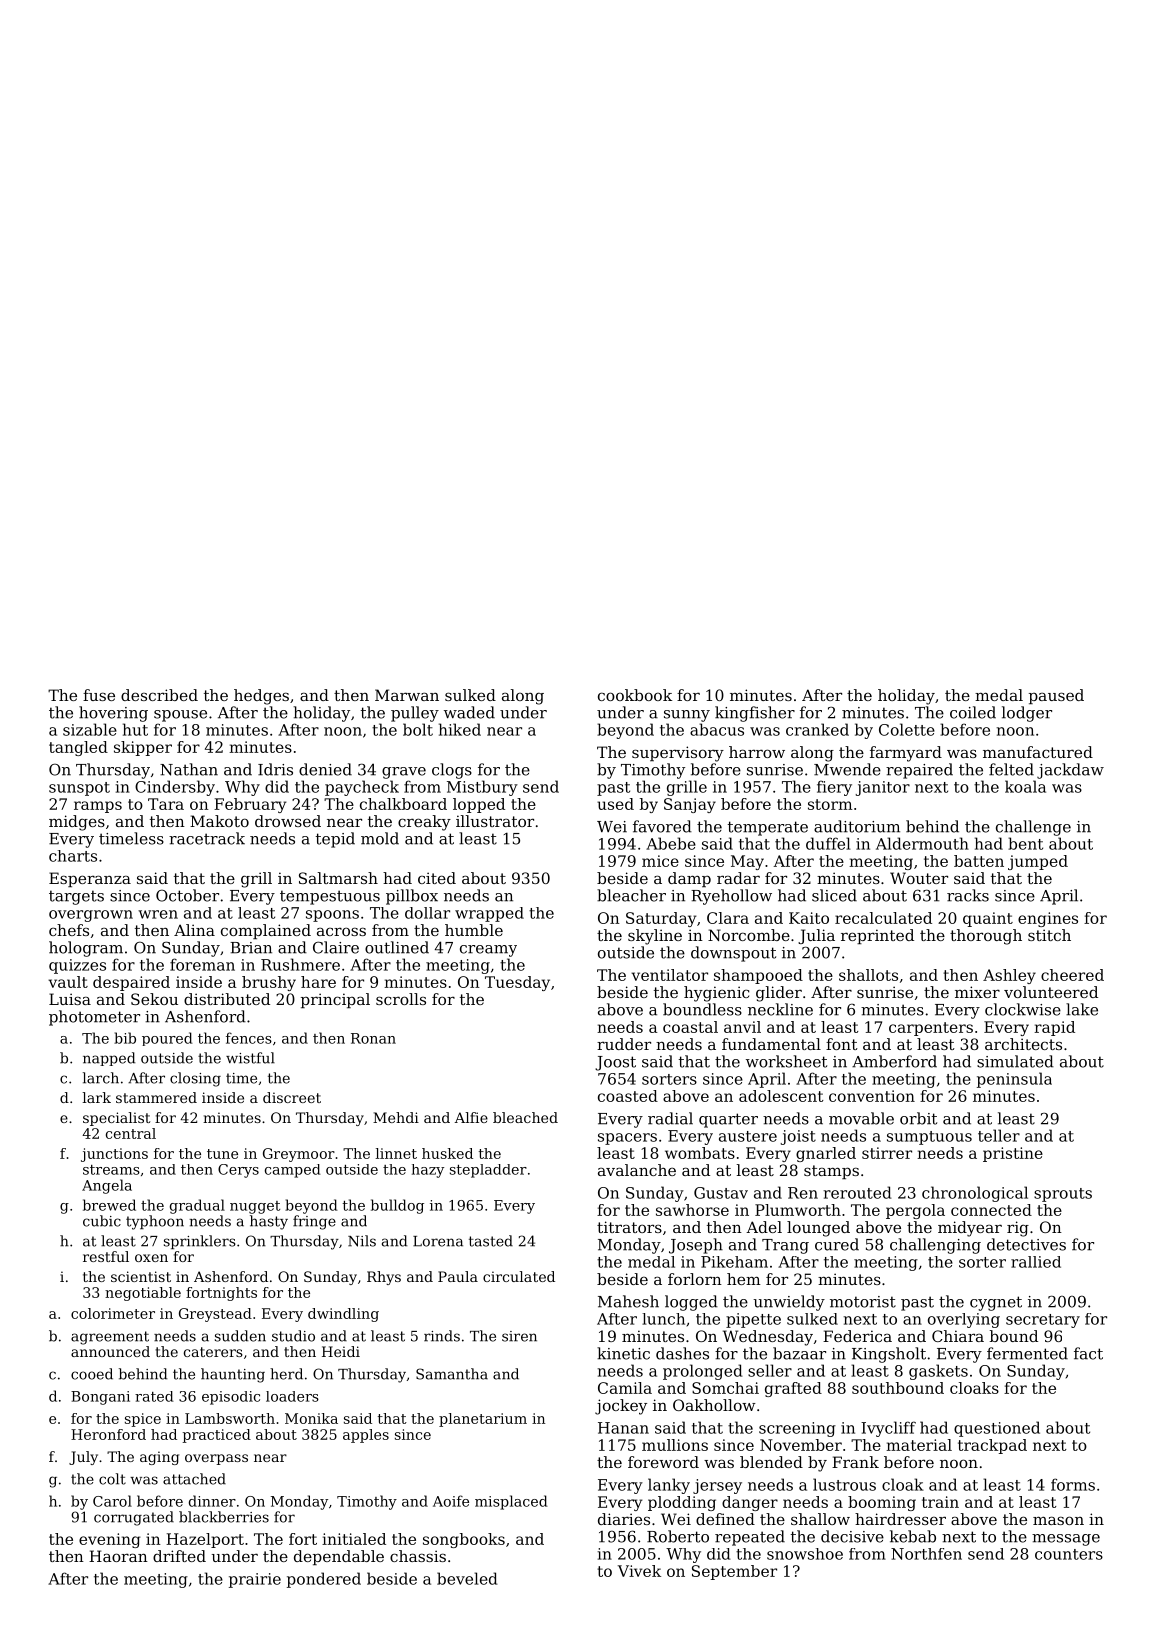 Image resolution: width=1158 pixels, height=1638 pixels. What do you see at coordinates (635, 695) in the screenshot?
I see `cookbook` at bounding box center [635, 695].
